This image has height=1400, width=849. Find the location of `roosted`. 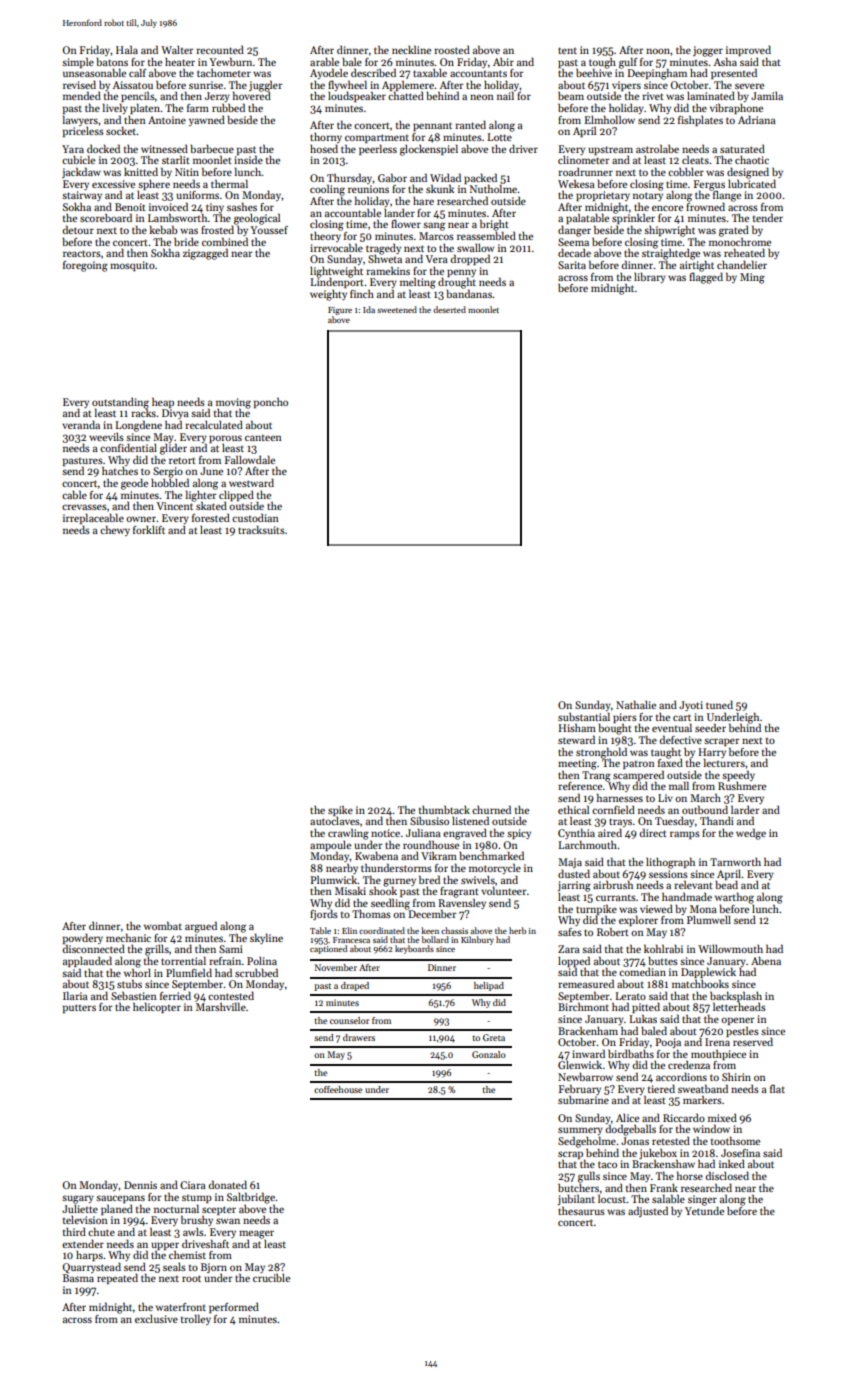

roosted is located at coordinates (452, 49).
